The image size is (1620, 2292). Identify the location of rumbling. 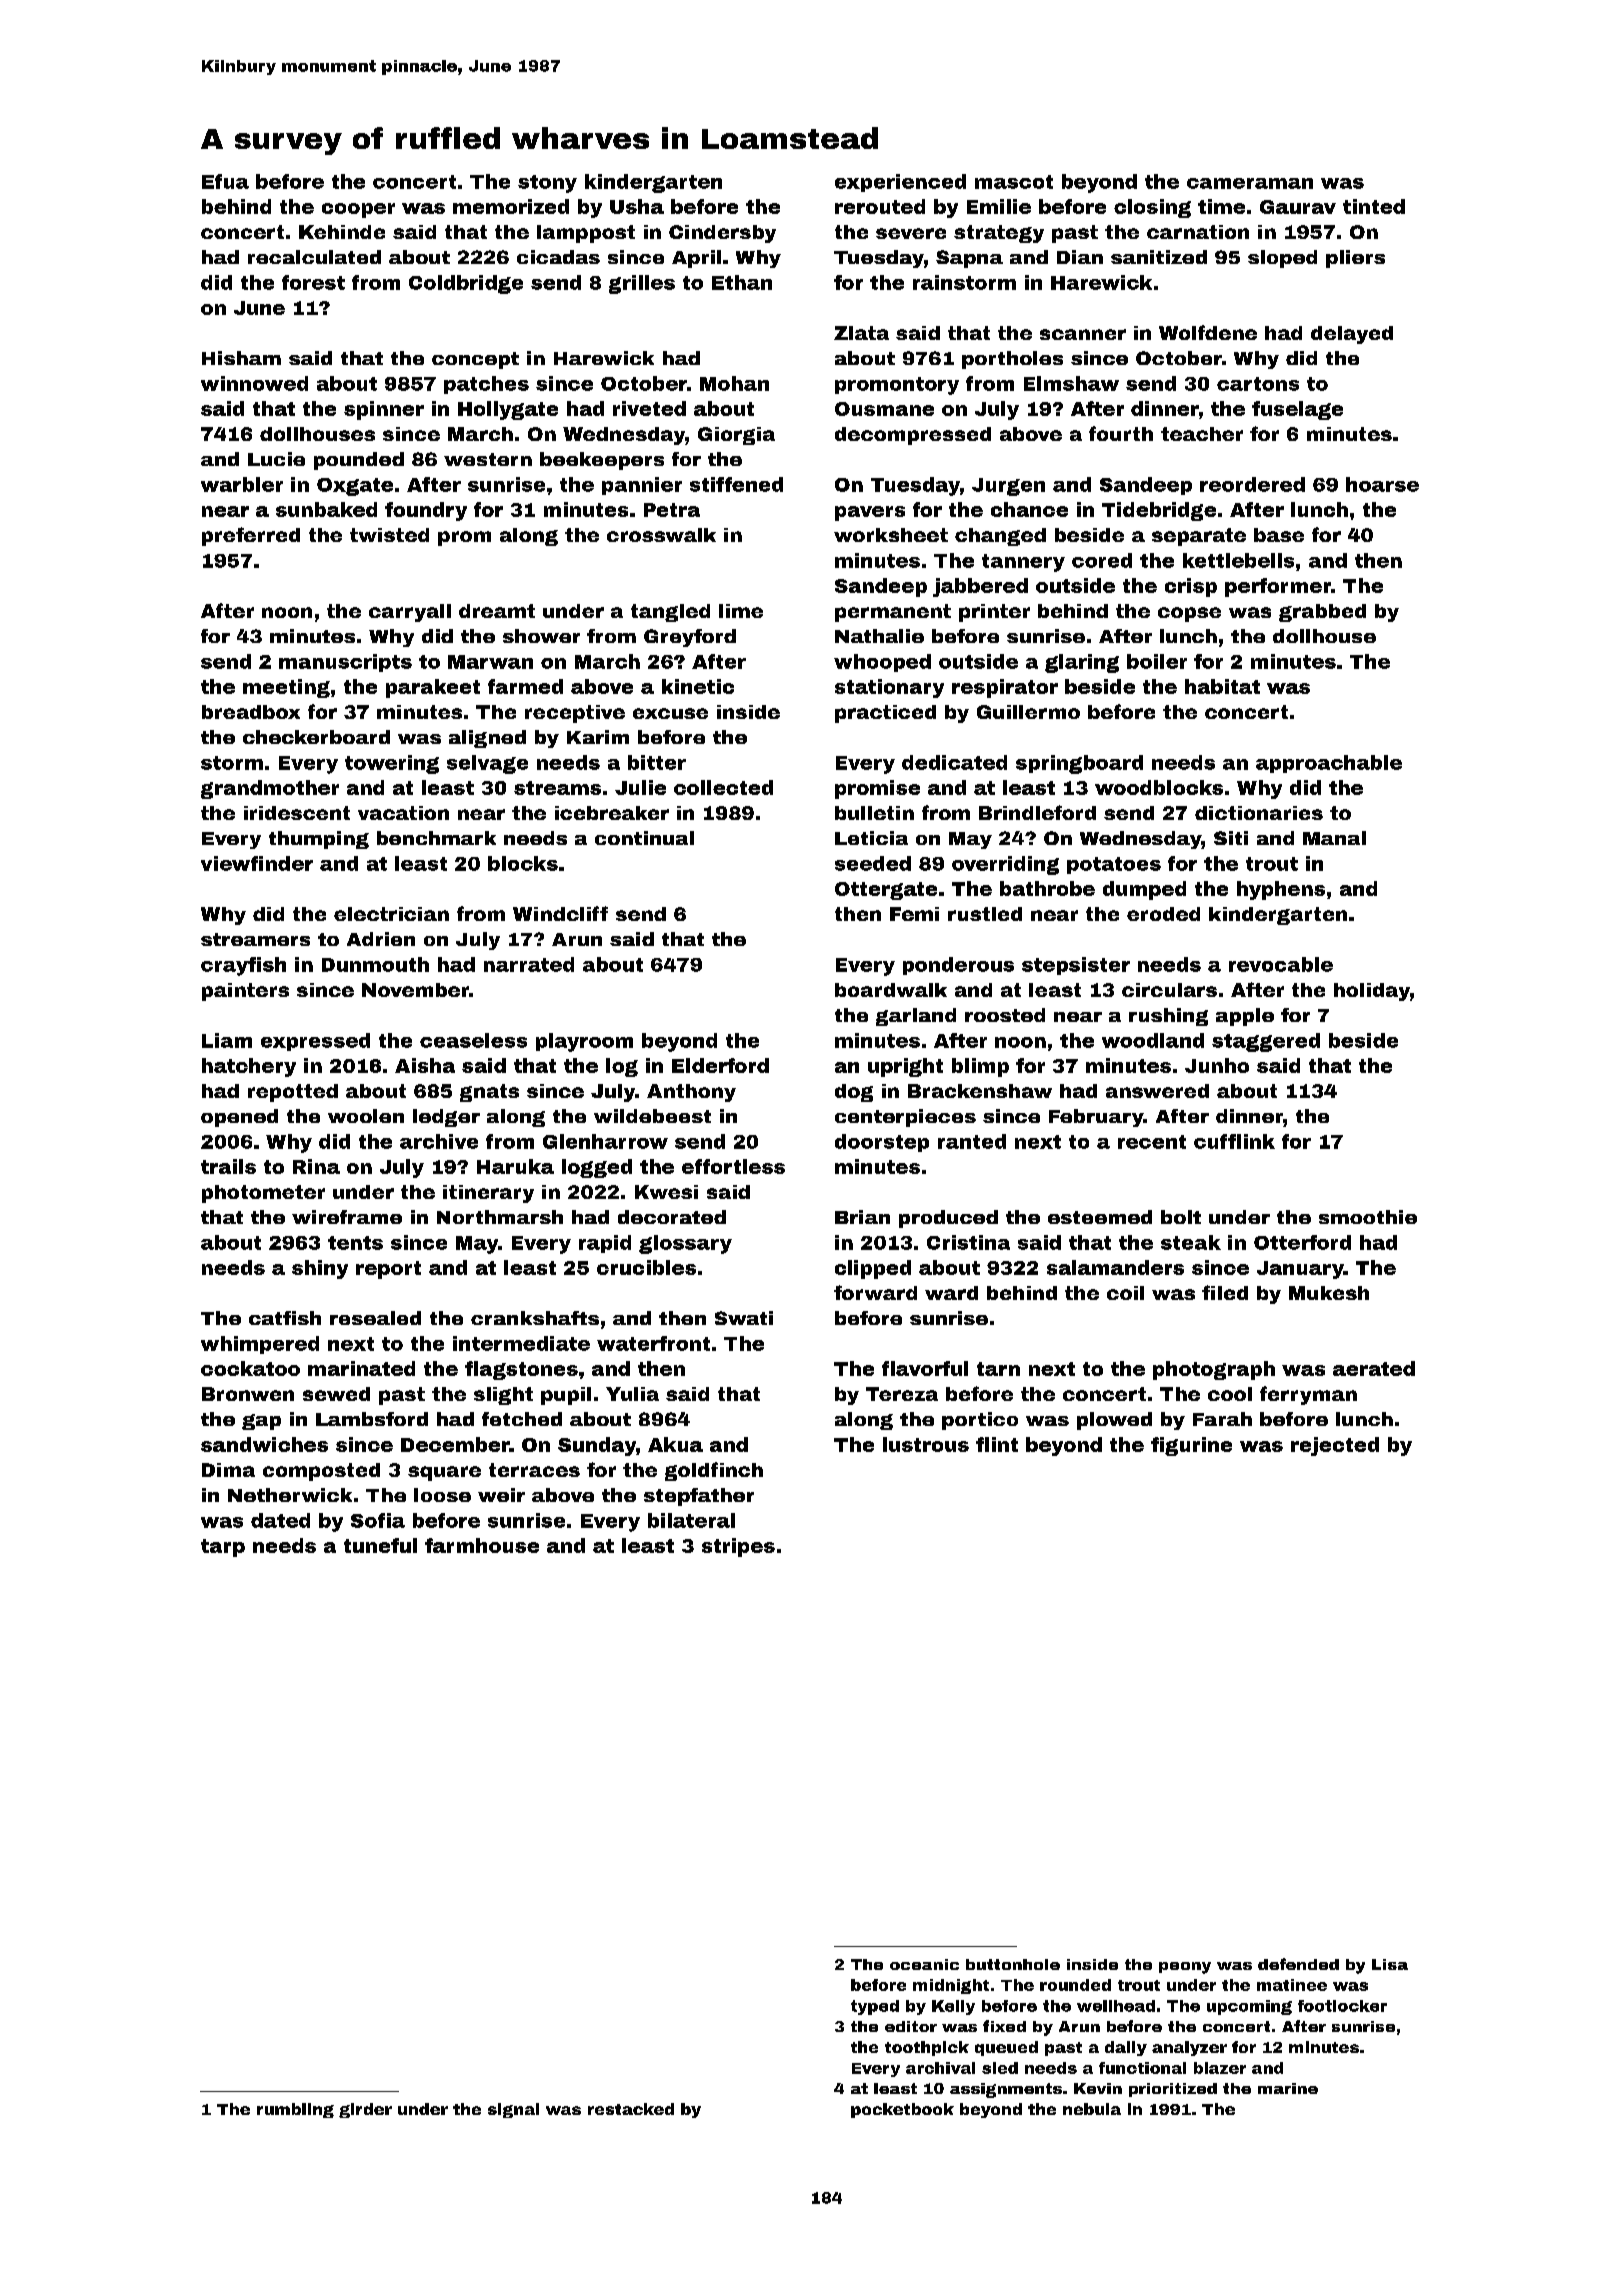
(295, 2110).
